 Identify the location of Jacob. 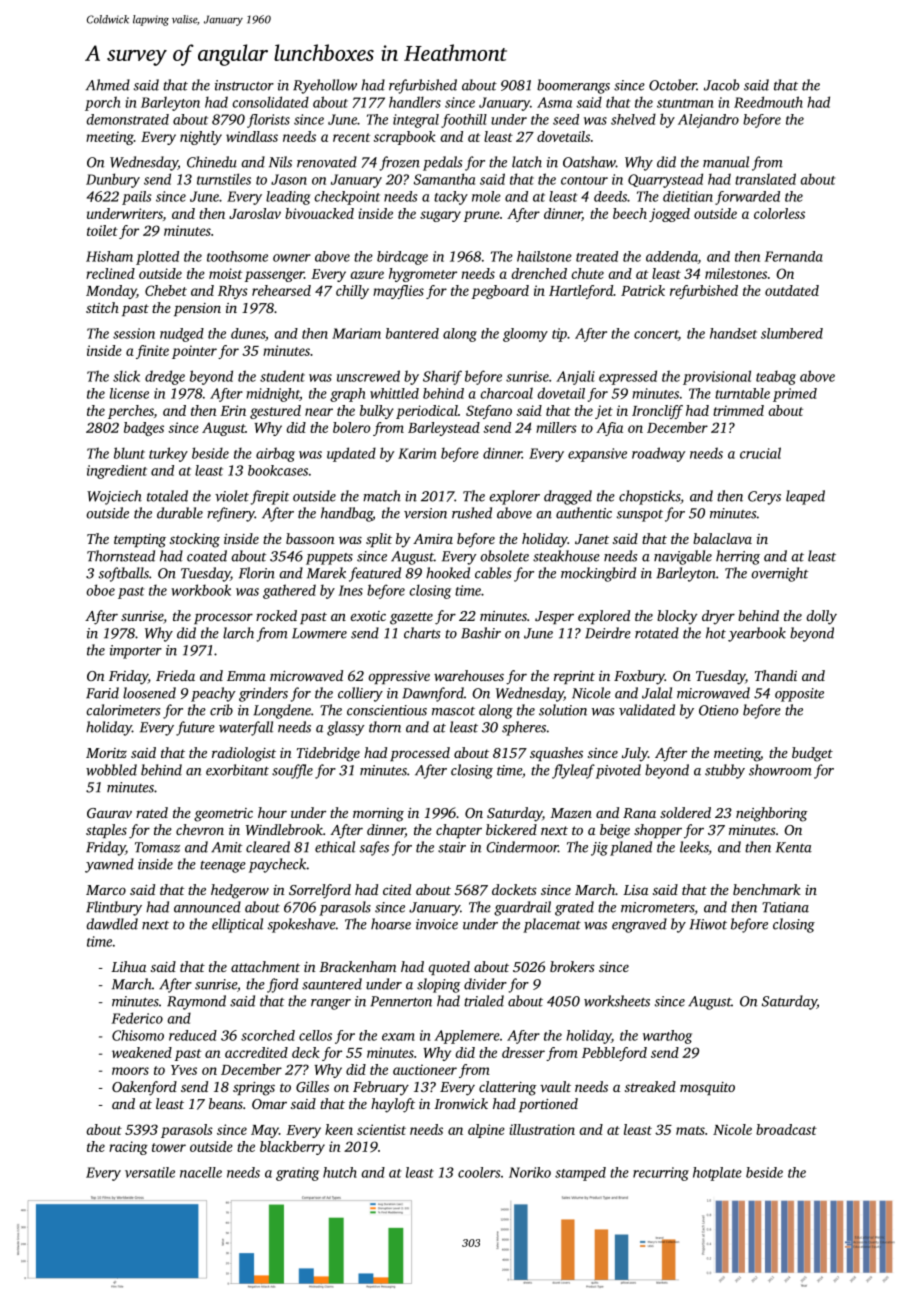
(721, 85).
